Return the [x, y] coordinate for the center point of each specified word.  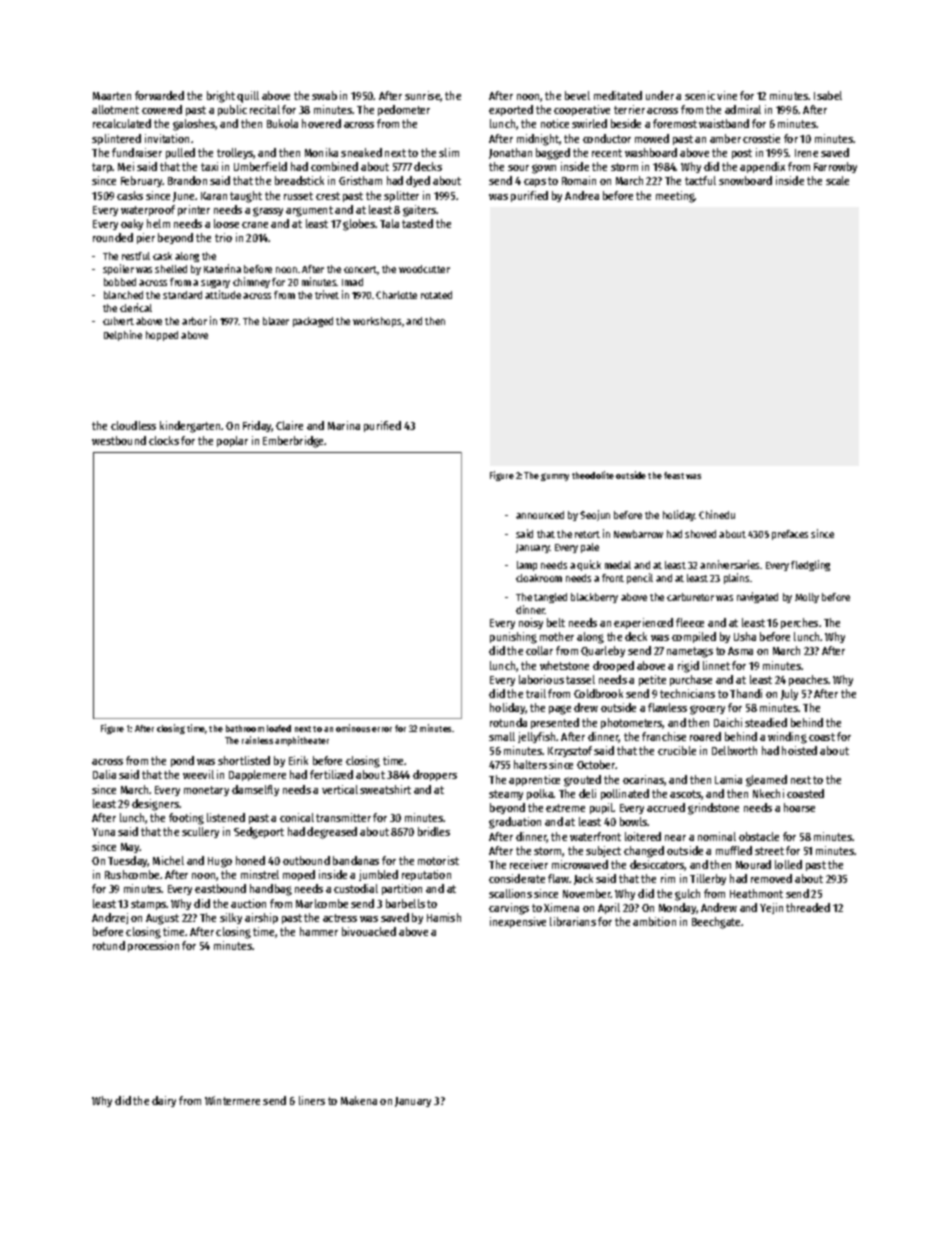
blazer [276, 321]
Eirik [298, 760]
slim [449, 152]
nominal [717, 836]
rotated [436, 295]
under [660, 95]
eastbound [220, 888]
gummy [555, 477]
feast [674, 475]
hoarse [799, 807]
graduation [515, 823]
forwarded [159, 95]
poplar [232, 441]
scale [837, 180]
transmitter [343, 817]
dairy [164, 1101]
